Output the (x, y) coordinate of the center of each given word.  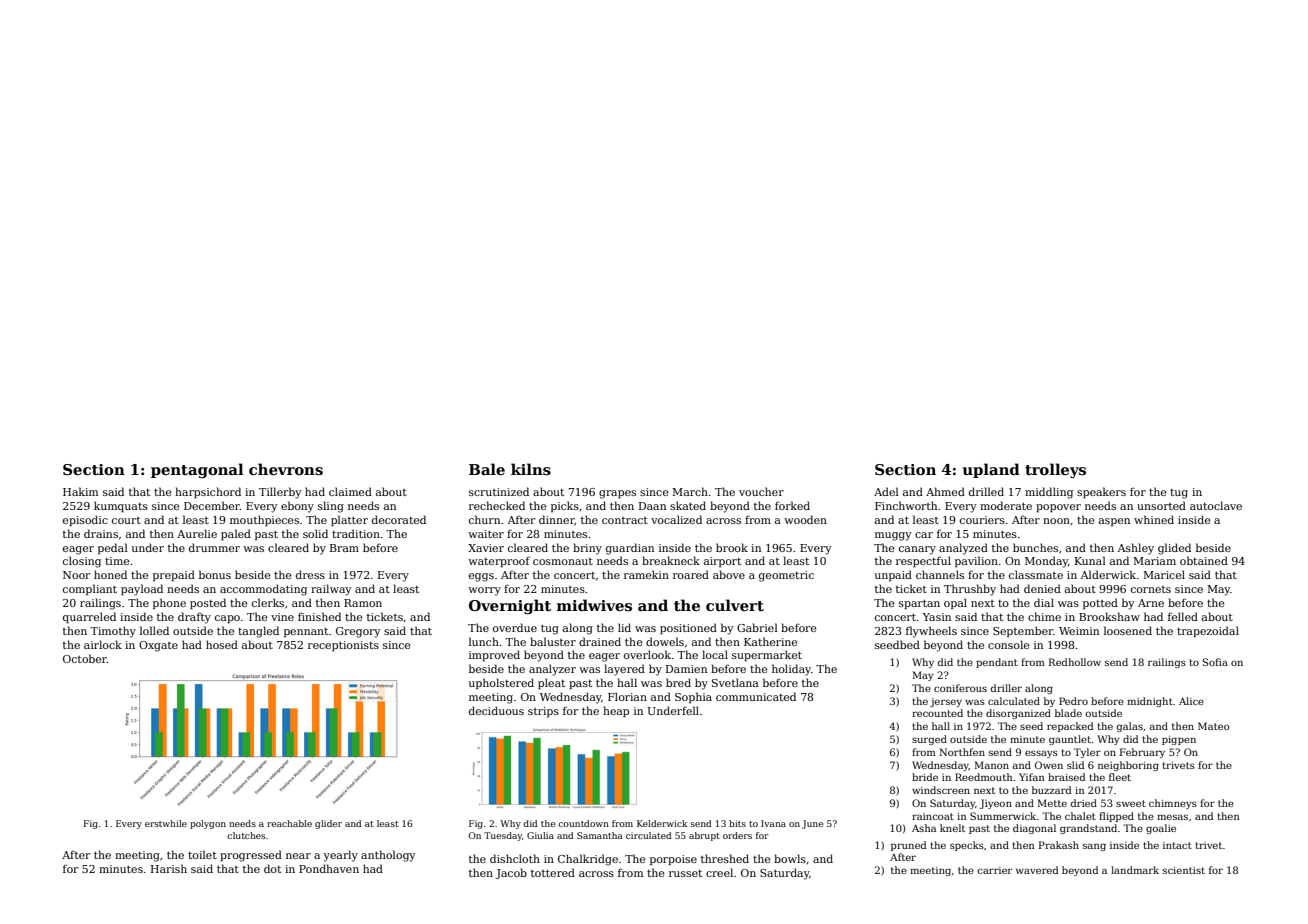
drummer (214, 547)
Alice (1191, 701)
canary (917, 550)
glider (328, 824)
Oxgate (158, 646)
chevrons (286, 469)
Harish (169, 868)
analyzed (963, 549)
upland (991, 470)
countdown (583, 823)
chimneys (1173, 804)
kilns (531, 469)
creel (719, 872)
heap (616, 711)
